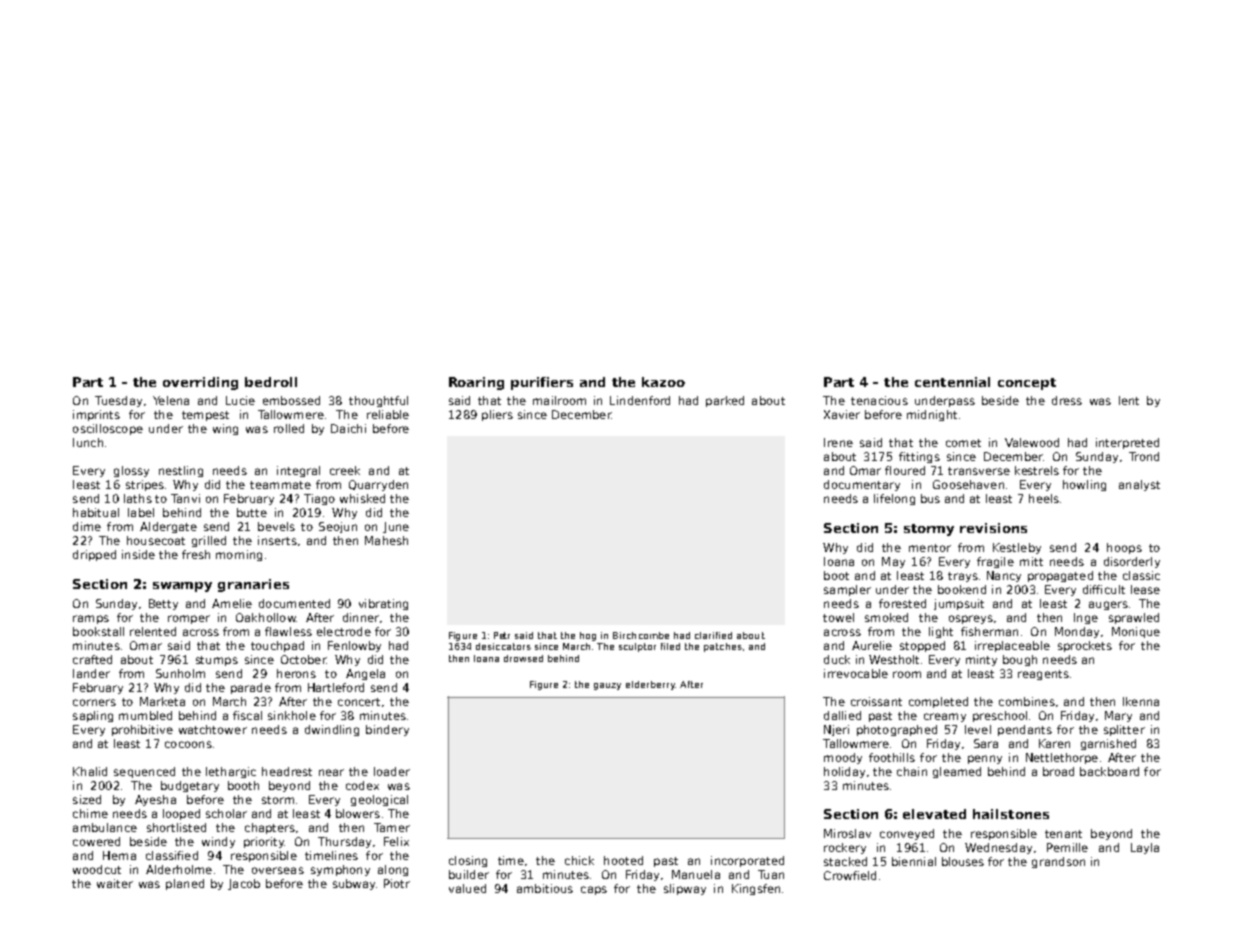 The height and width of the image is (952, 1233). I want to click on Jacob, so click(244, 884).
